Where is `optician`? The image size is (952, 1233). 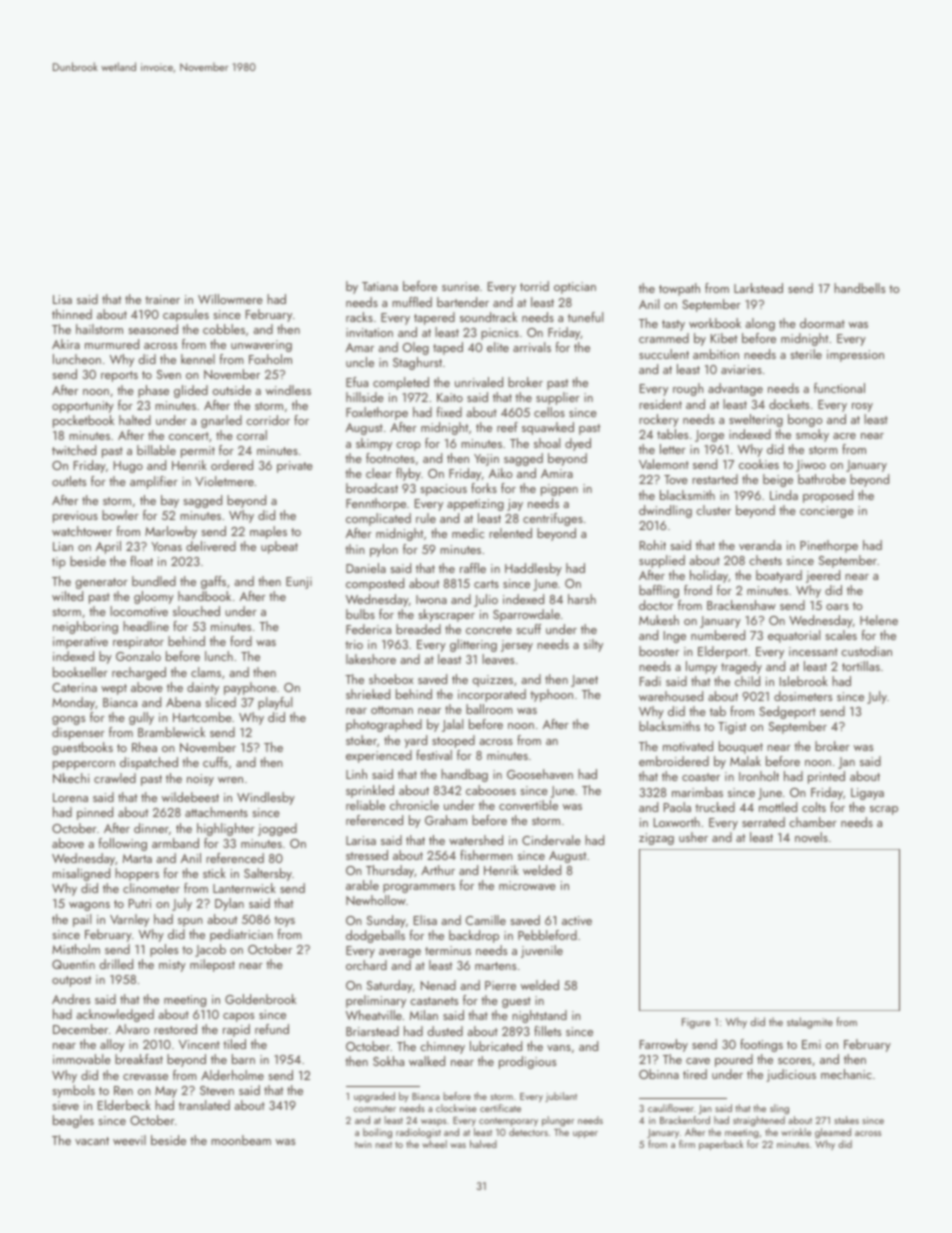 optician is located at coordinates (575, 288).
